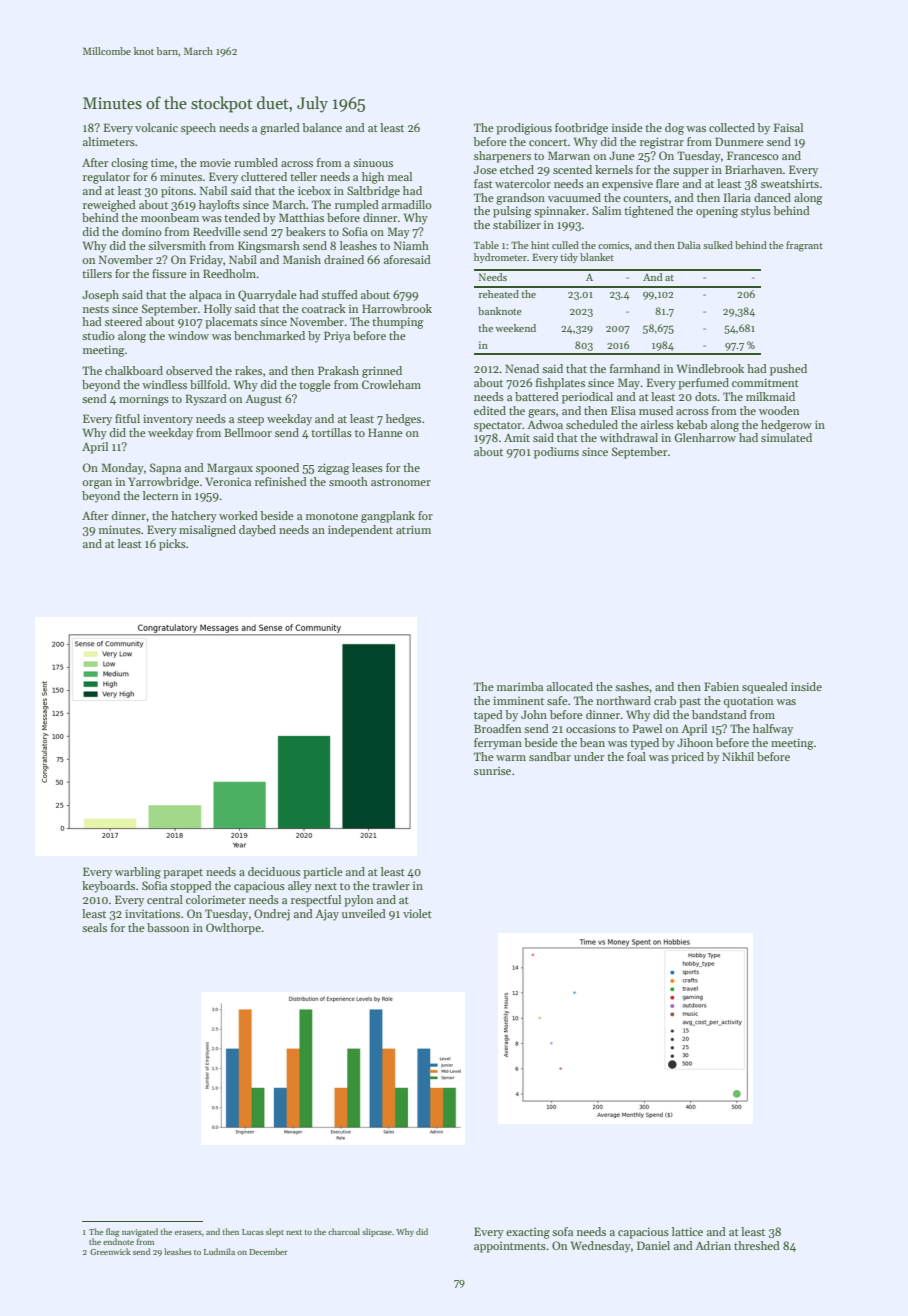 This page has height=1316, width=908. Describe the element at coordinates (757, 1245) in the page. I see `threshed` at that location.
